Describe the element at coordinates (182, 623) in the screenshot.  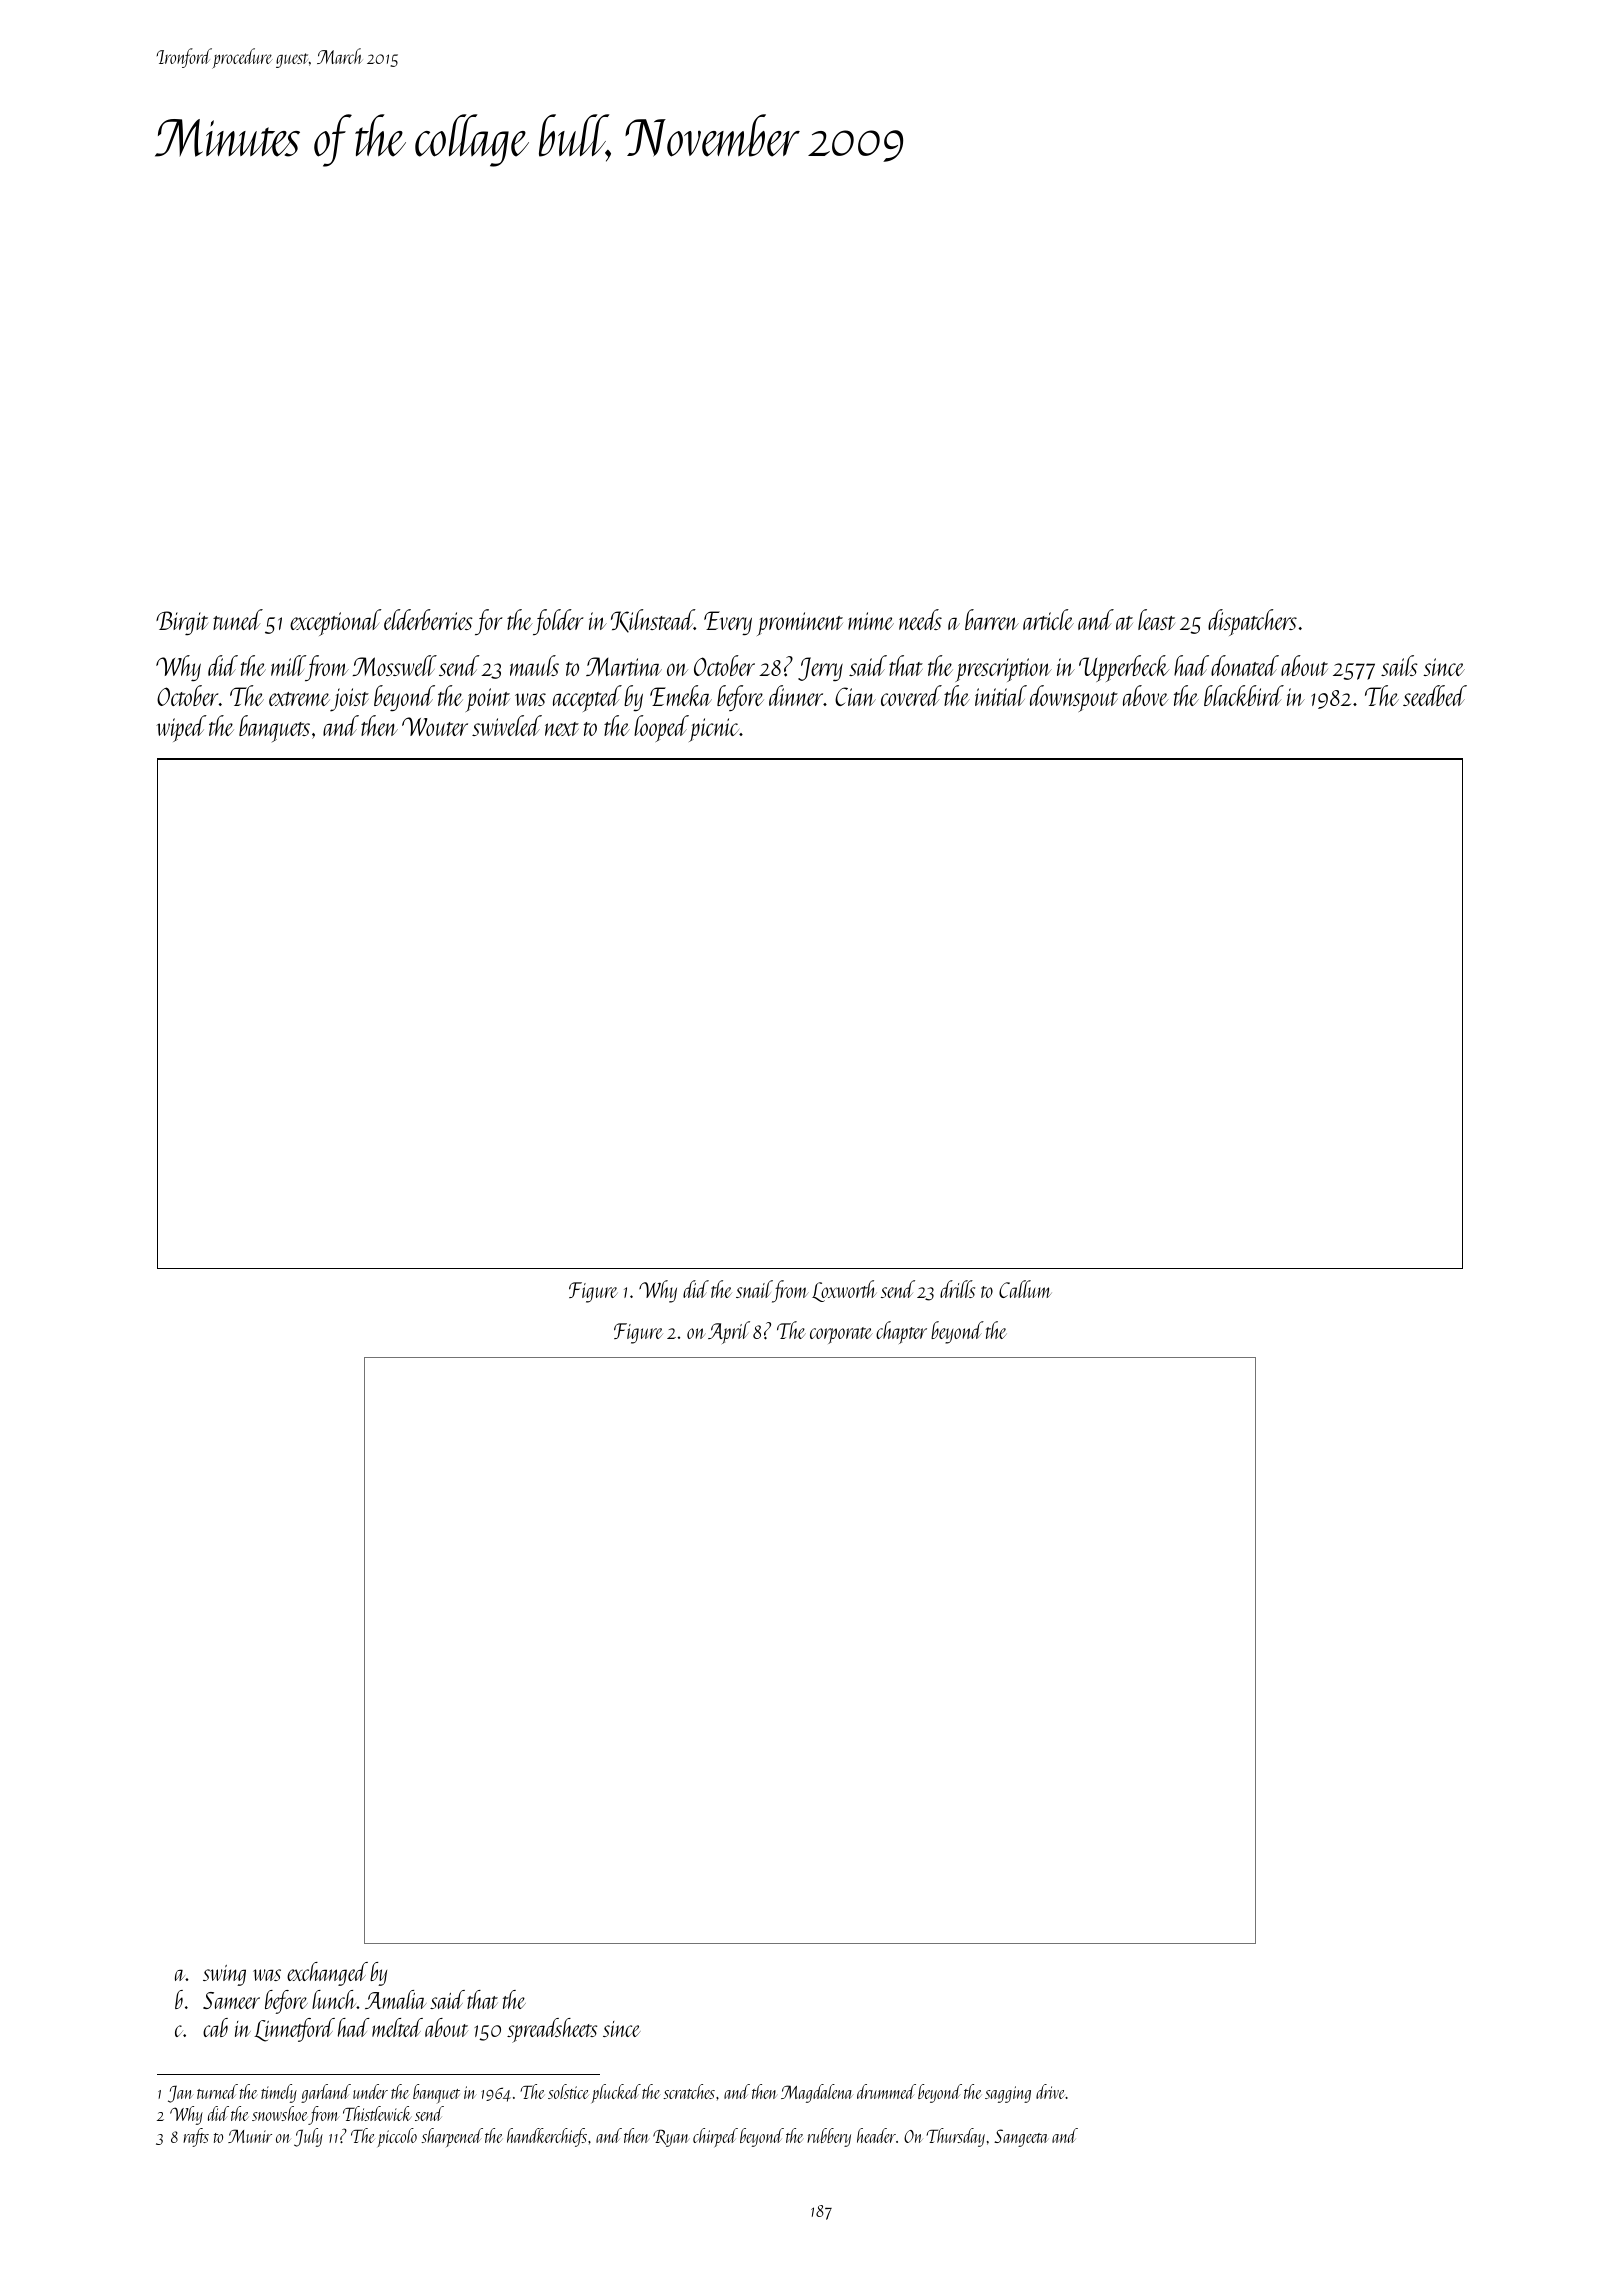
I see `Birgit` at that location.
